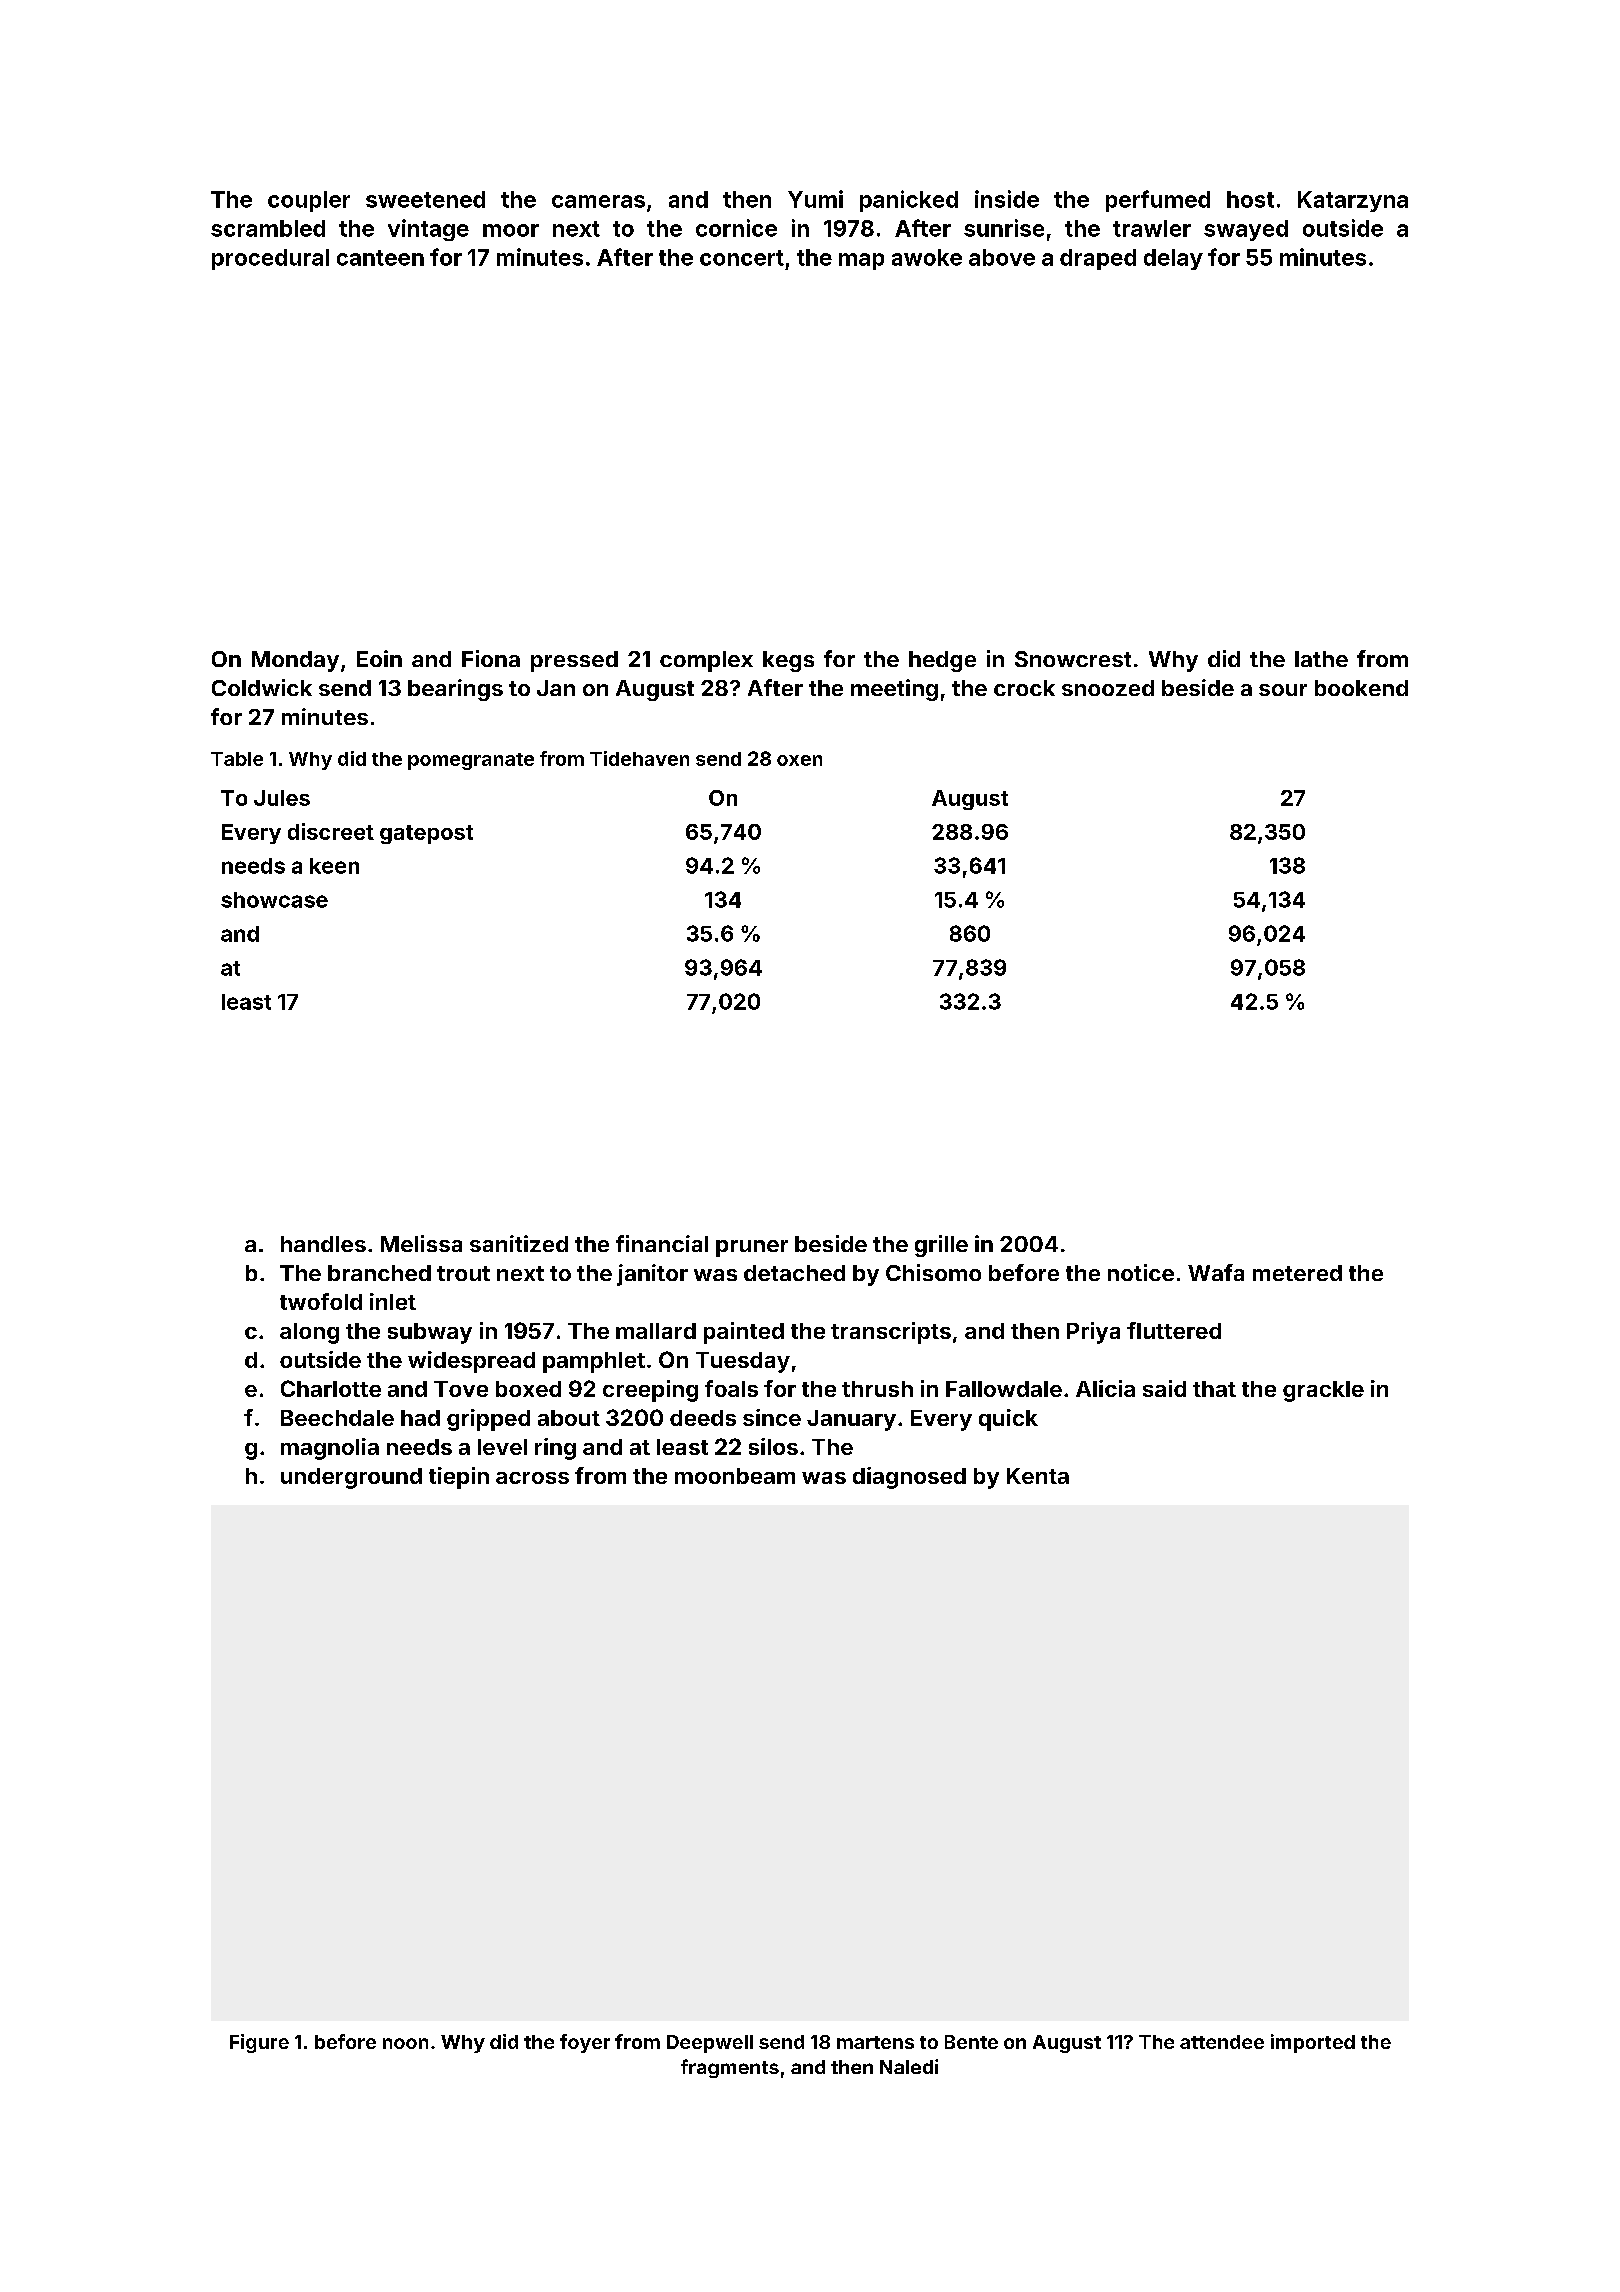 The image size is (1620, 2292). Describe the element at coordinates (894, 690) in the screenshot. I see `meeting` at that location.
